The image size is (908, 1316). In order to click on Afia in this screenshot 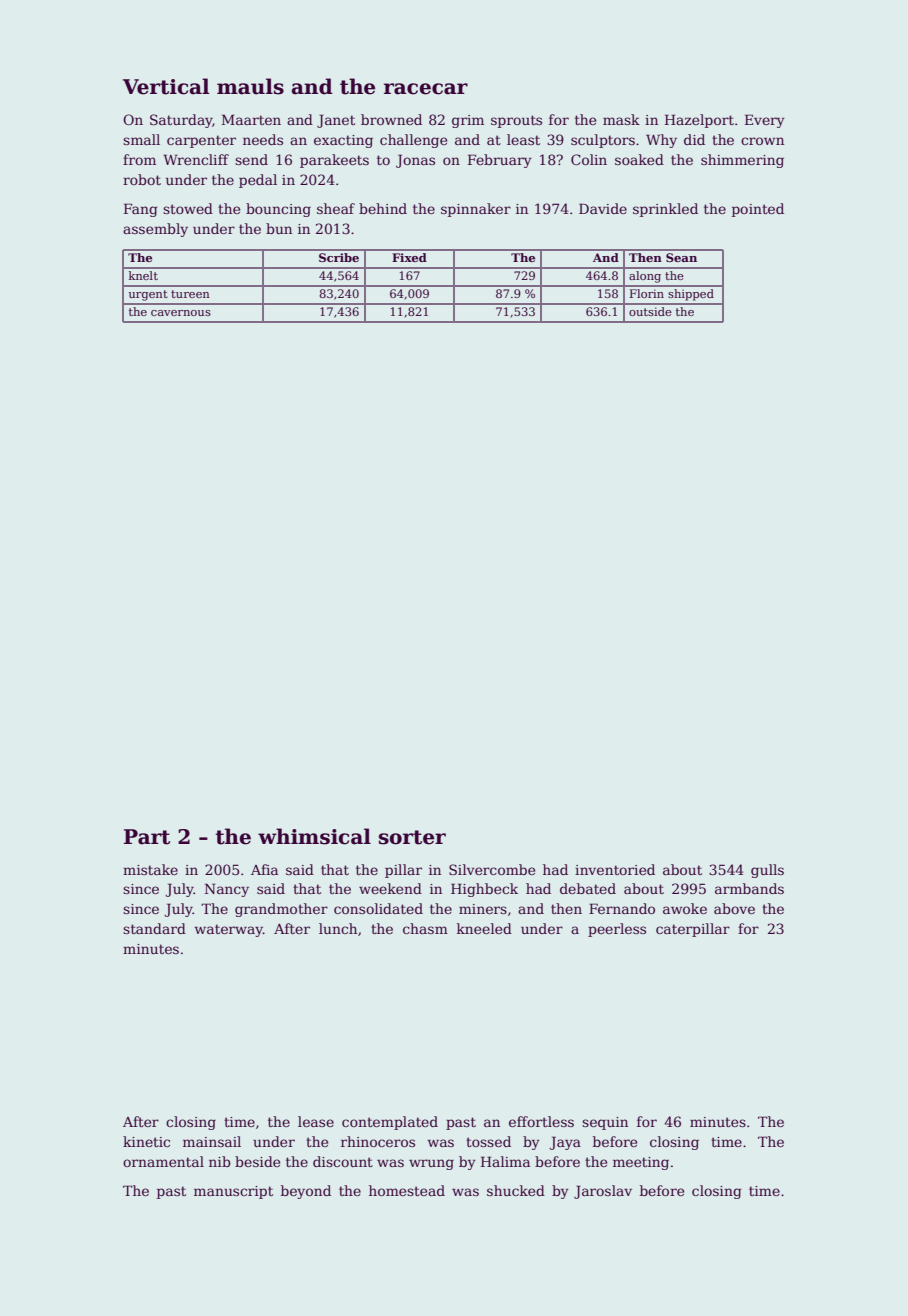, I will do `click(264, 869)`.
